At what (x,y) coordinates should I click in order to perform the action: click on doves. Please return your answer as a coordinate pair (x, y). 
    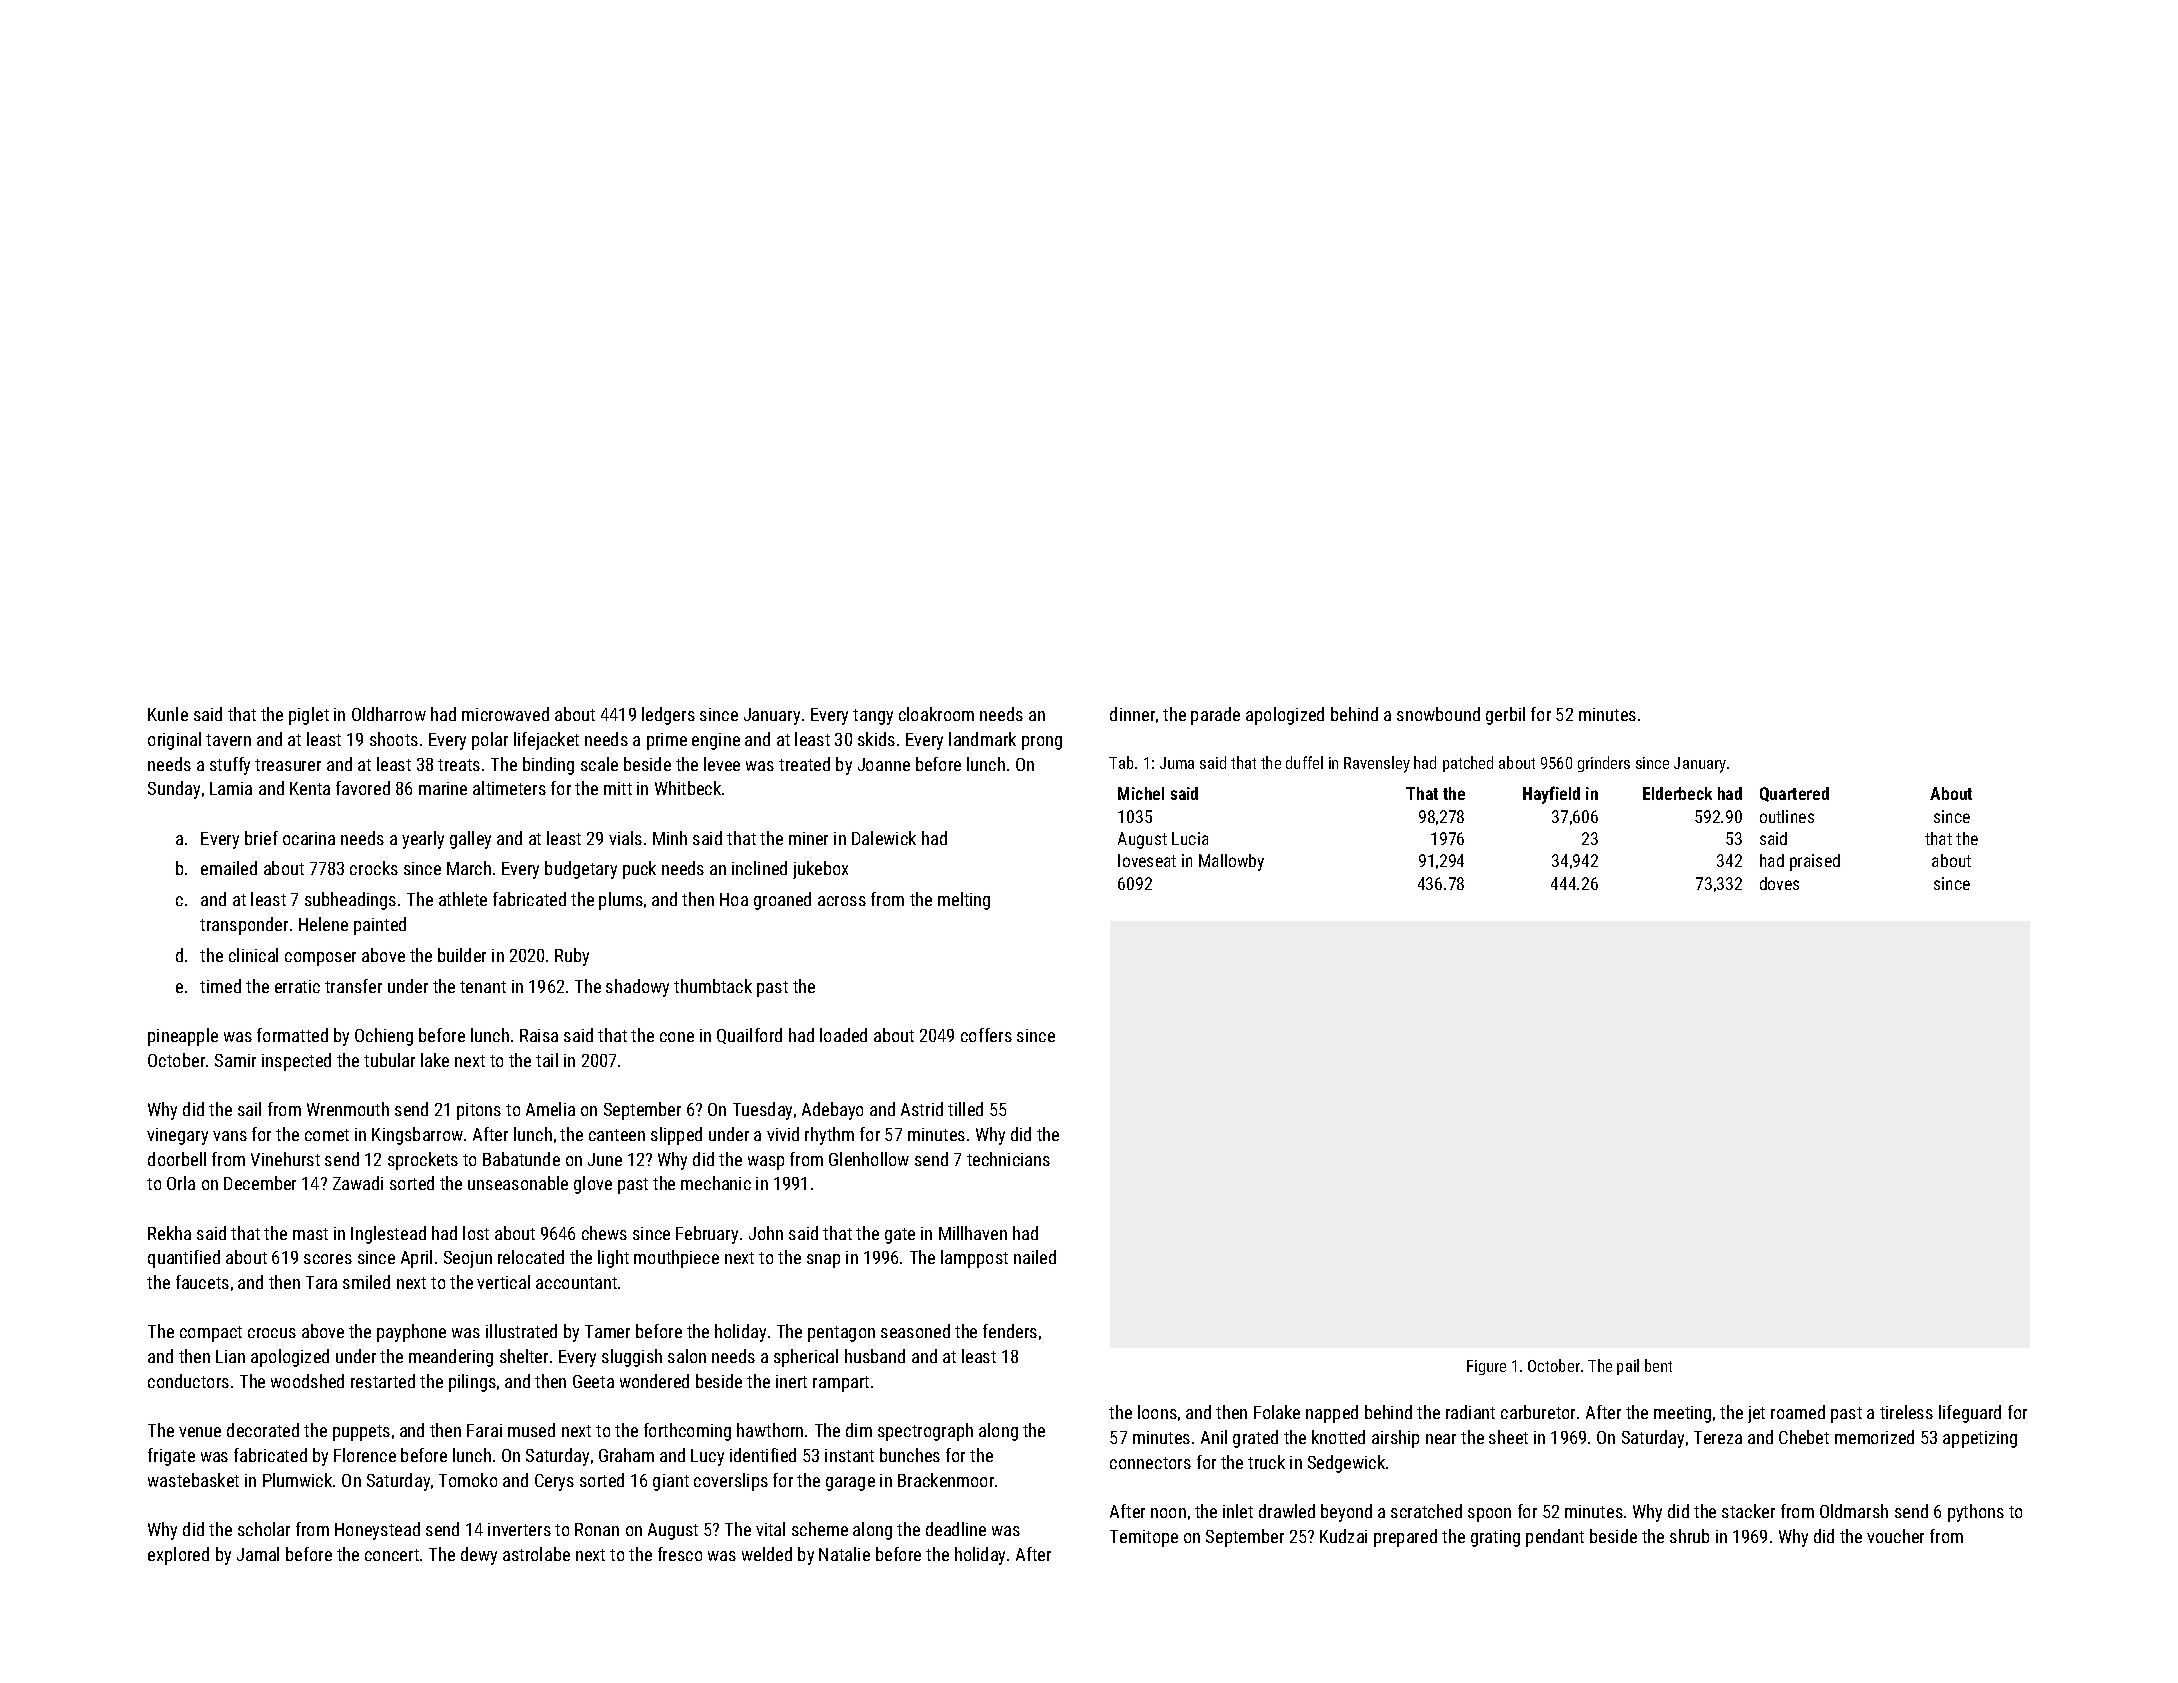
    Looking at the image, I should click on (1779, 883).
